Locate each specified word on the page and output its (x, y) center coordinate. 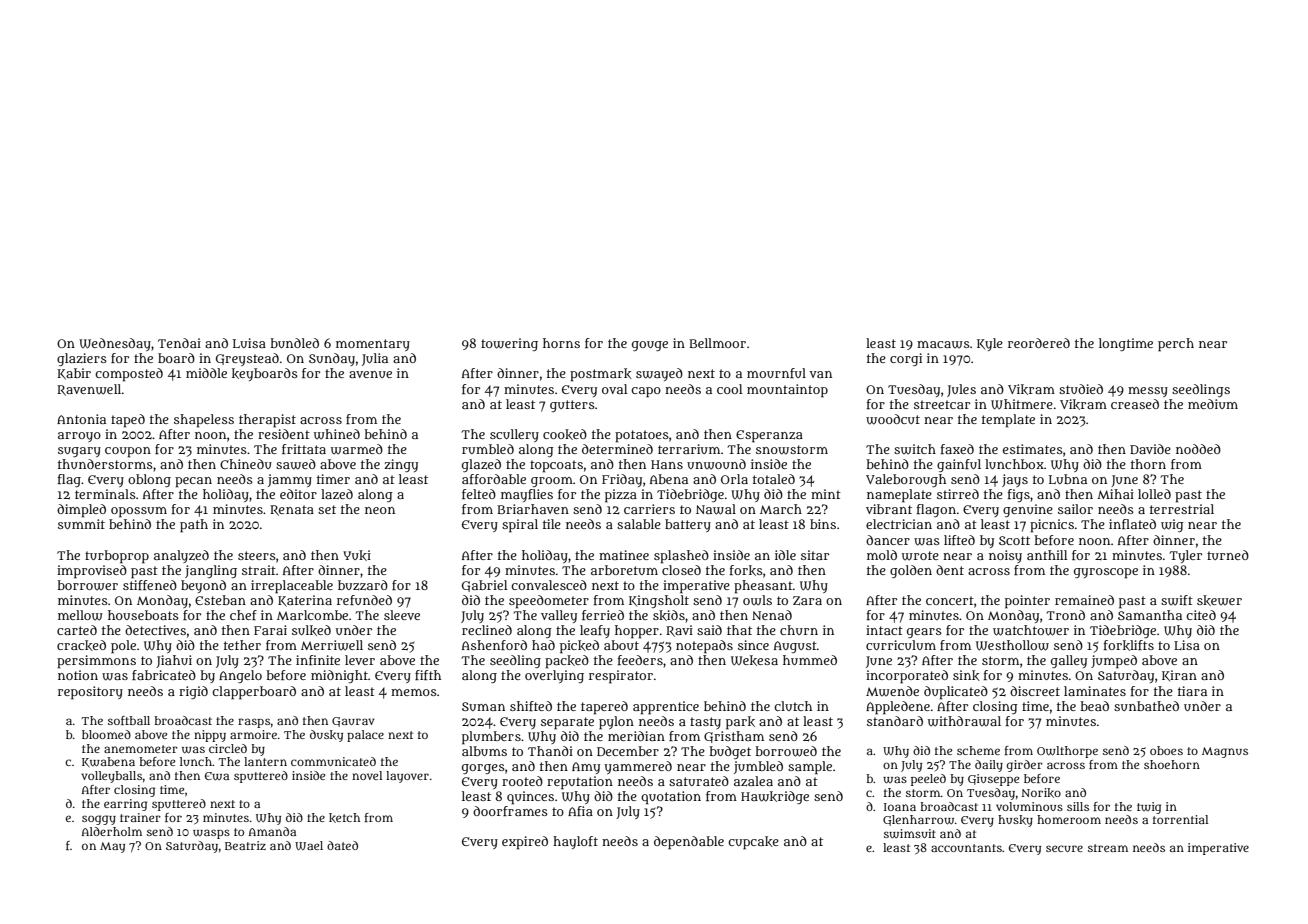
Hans (667, 464)
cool (729, 389)
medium (1213, 404)
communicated (333, 761)
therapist (267, 421)
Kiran (1179, 675)
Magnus (1225, 752)
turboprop (117, 557)
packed (567, 662)
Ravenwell (89, 390)
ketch (344, 818)
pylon (616, 723)
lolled (1154, 494)
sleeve (402, 615)
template (1008, 421)
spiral (520, 526)
